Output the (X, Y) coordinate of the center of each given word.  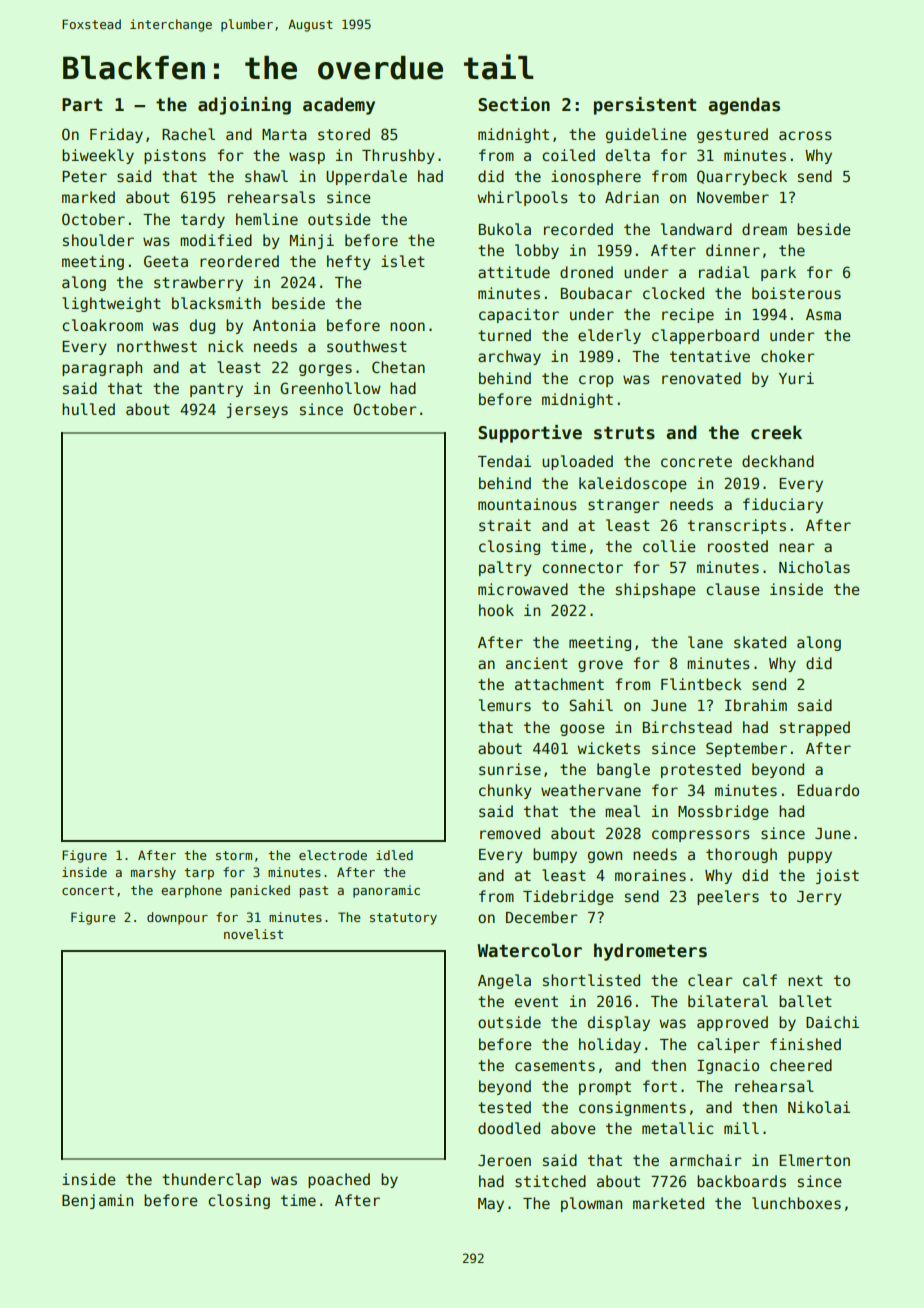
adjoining (244, 106)
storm (234, 855)
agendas (744, 106)
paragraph (102, 368)
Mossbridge (723, 812)
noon (407, 326)
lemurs (505, 705)
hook (496, 610)
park (778, 273)
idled (394, 855)
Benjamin (97, 1201)
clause (733, 589)
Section (514, 104)
